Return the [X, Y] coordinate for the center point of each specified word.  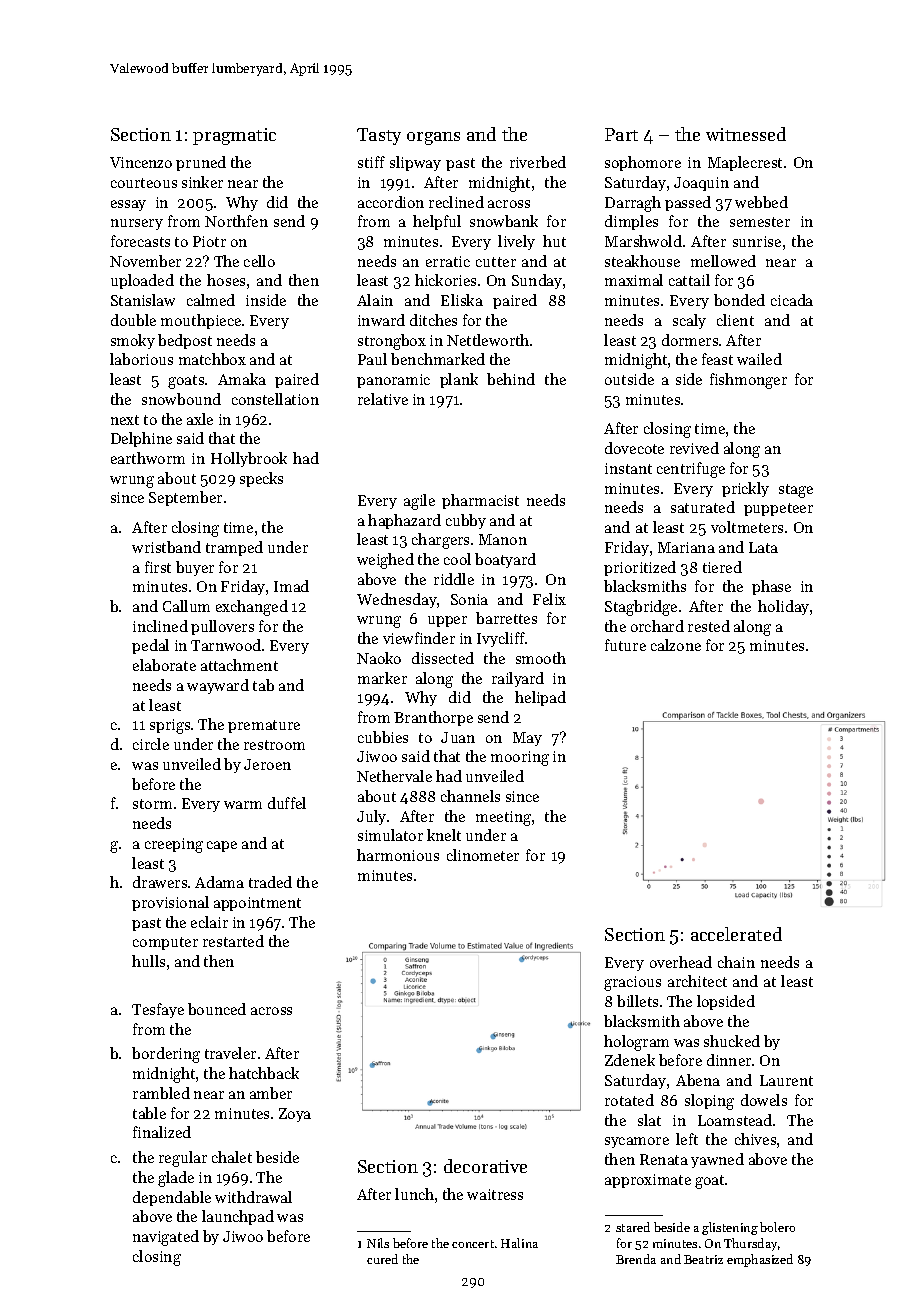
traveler [230, 1053]
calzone [676, 645]
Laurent [786, 1080]
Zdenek [630, 1060]
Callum [186, 606]
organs [433, 138]
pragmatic [234, 136]
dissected [443, 658]
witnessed [746, 134]
